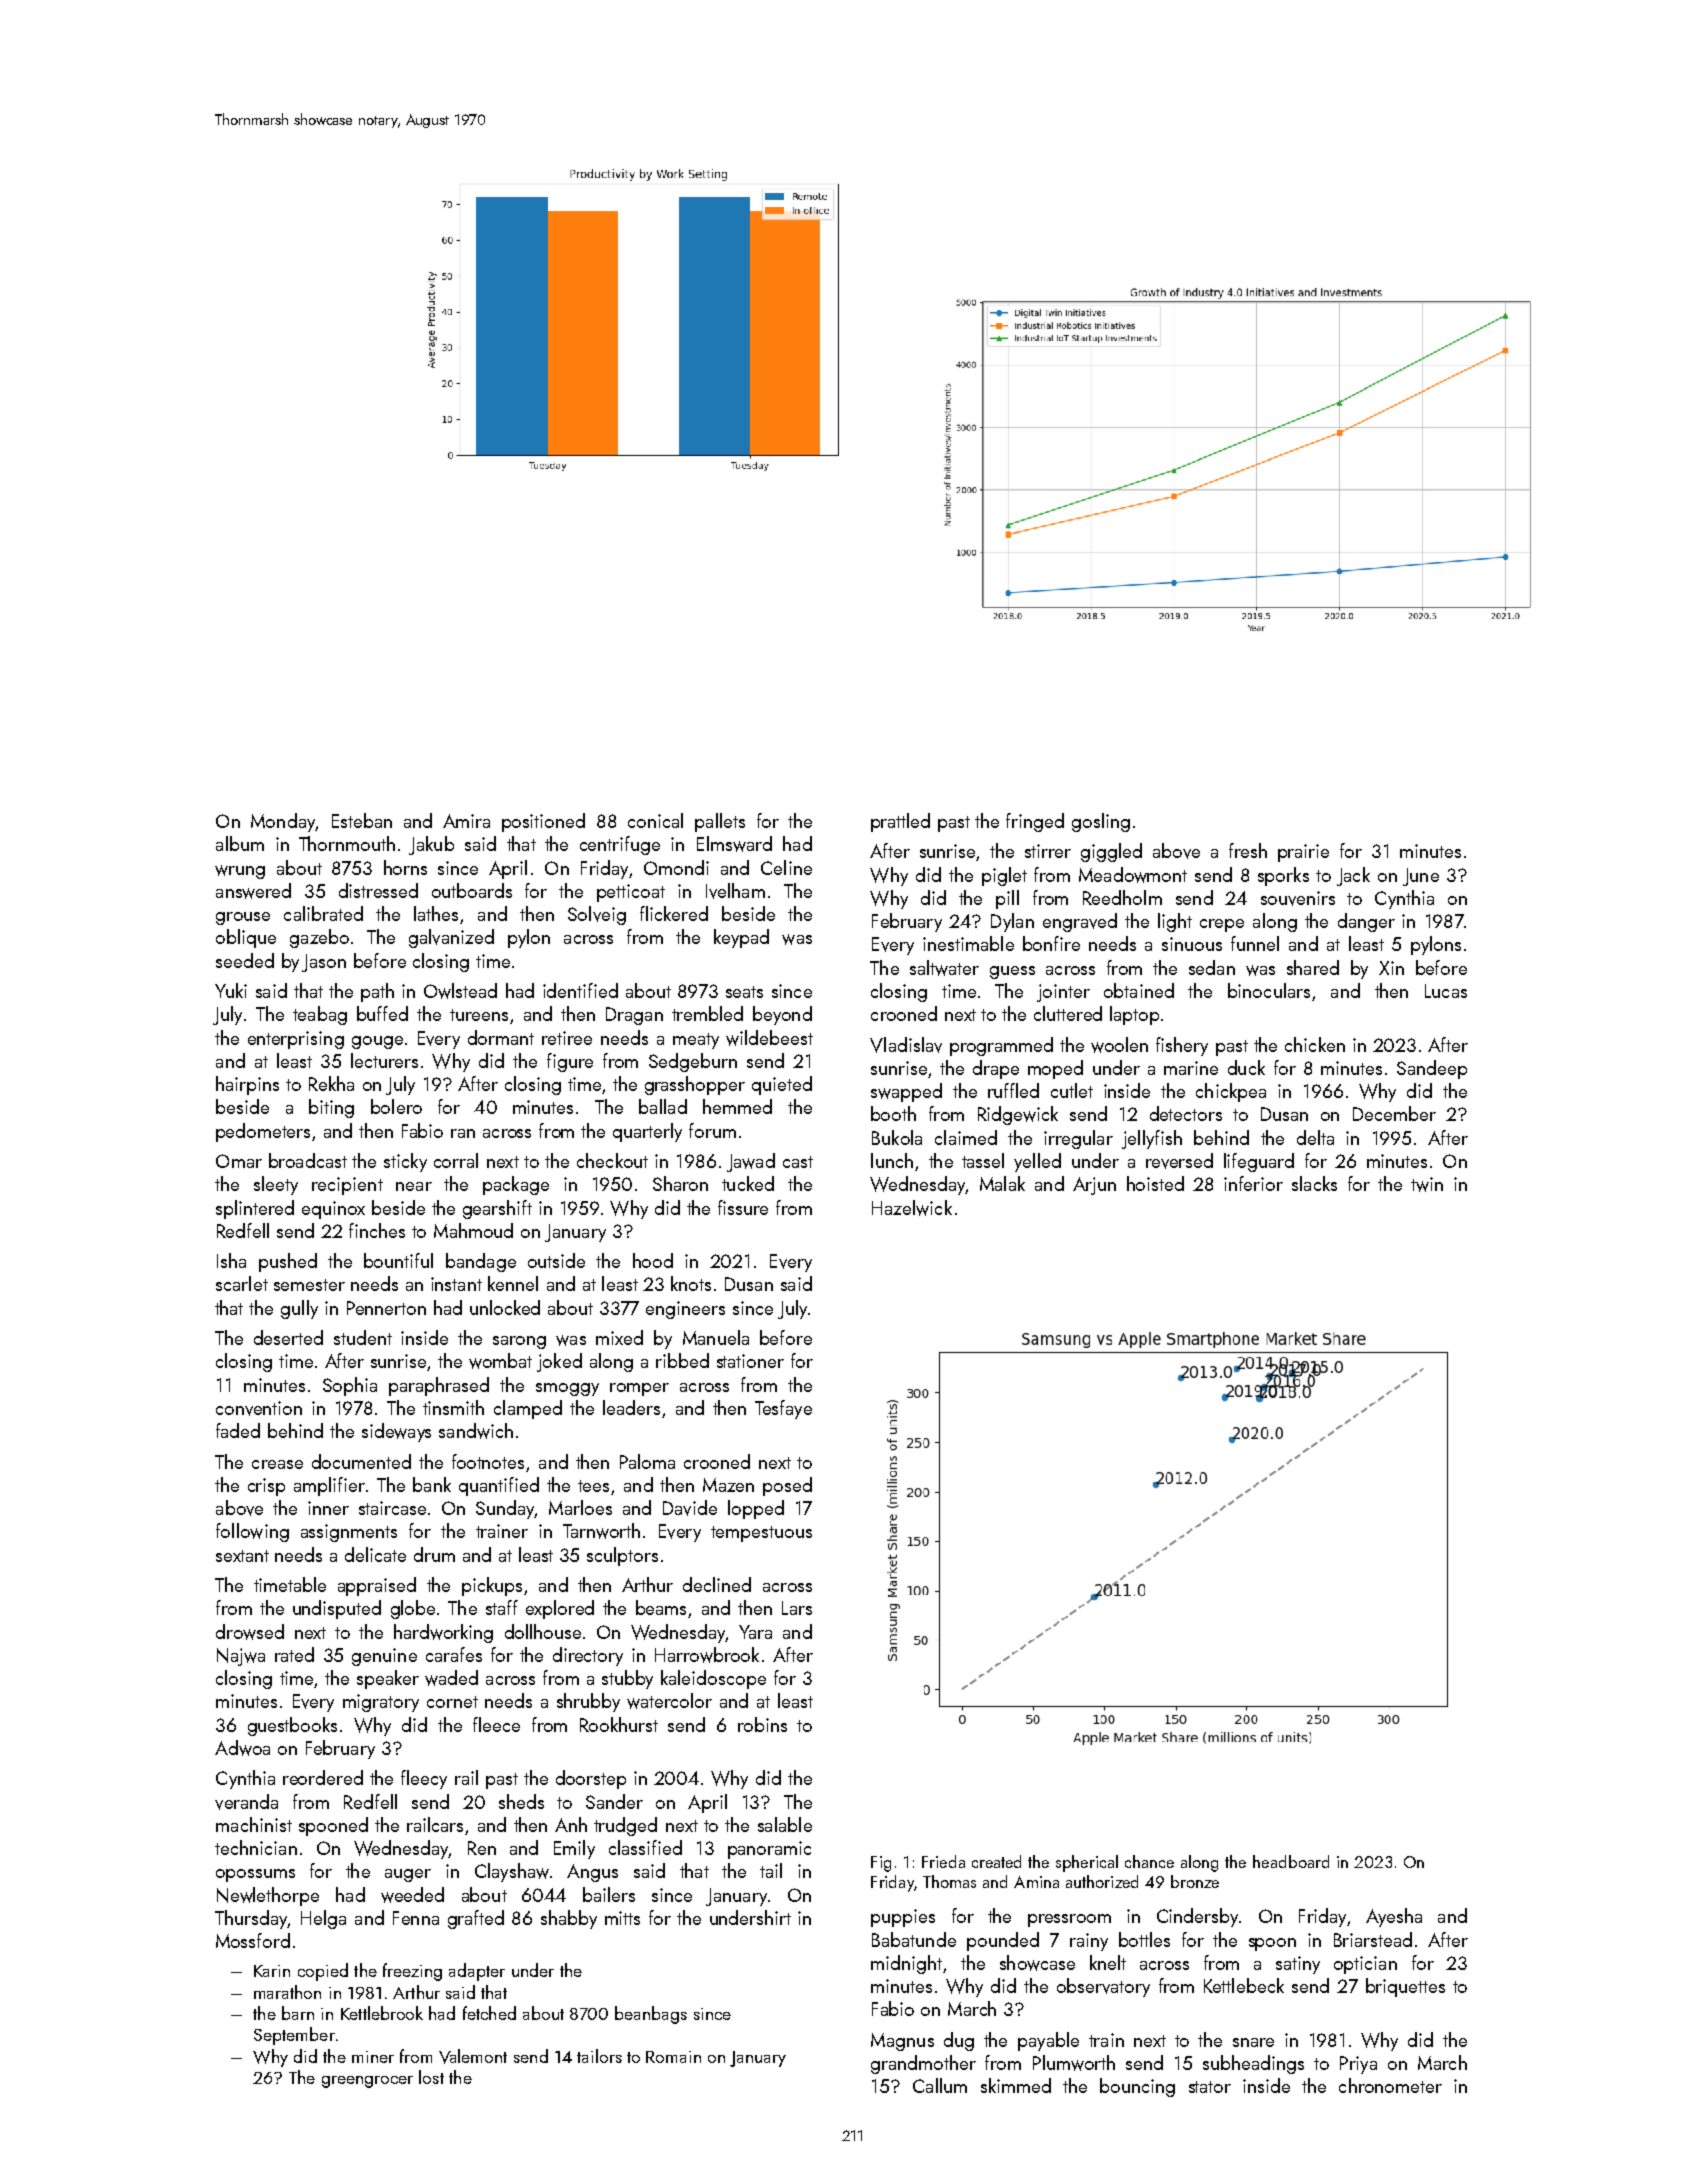 The image size is (1683, 2178). I want to click on Frieda, so click(943, 1861).
